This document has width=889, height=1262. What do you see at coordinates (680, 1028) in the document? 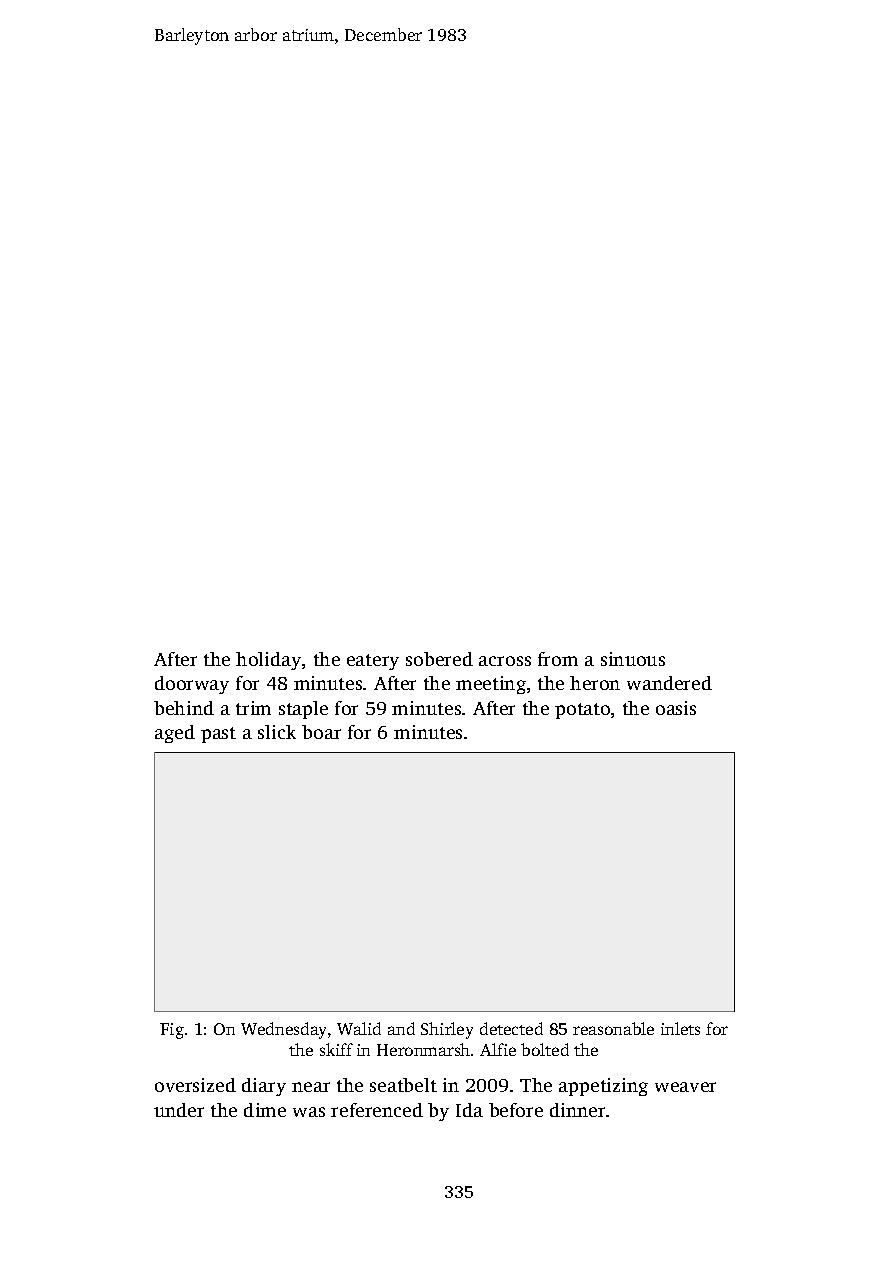
I see `inlets` at bounding box center [680, 1028].
